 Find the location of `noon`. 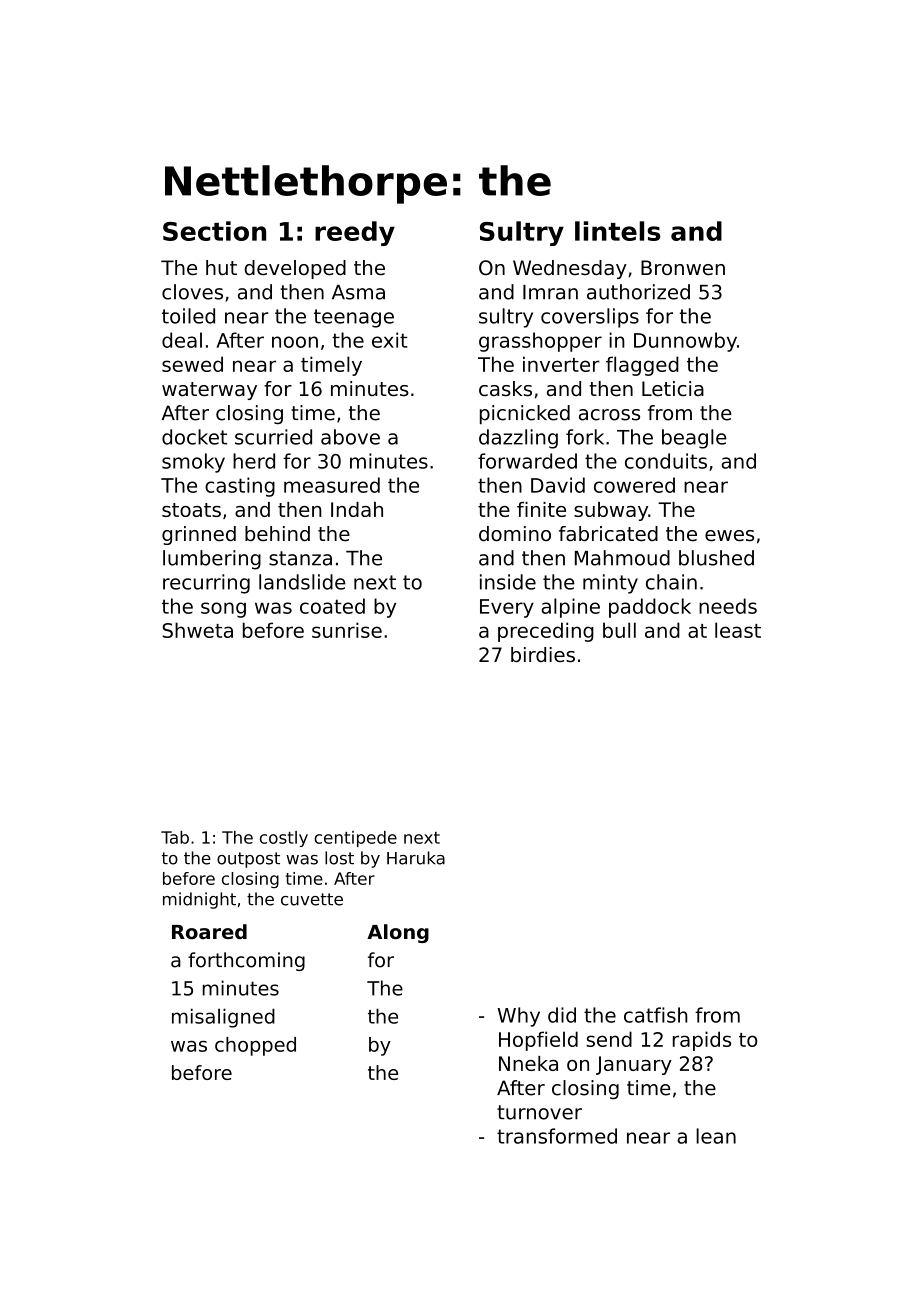

noon is located at coordinates (295, 342).
